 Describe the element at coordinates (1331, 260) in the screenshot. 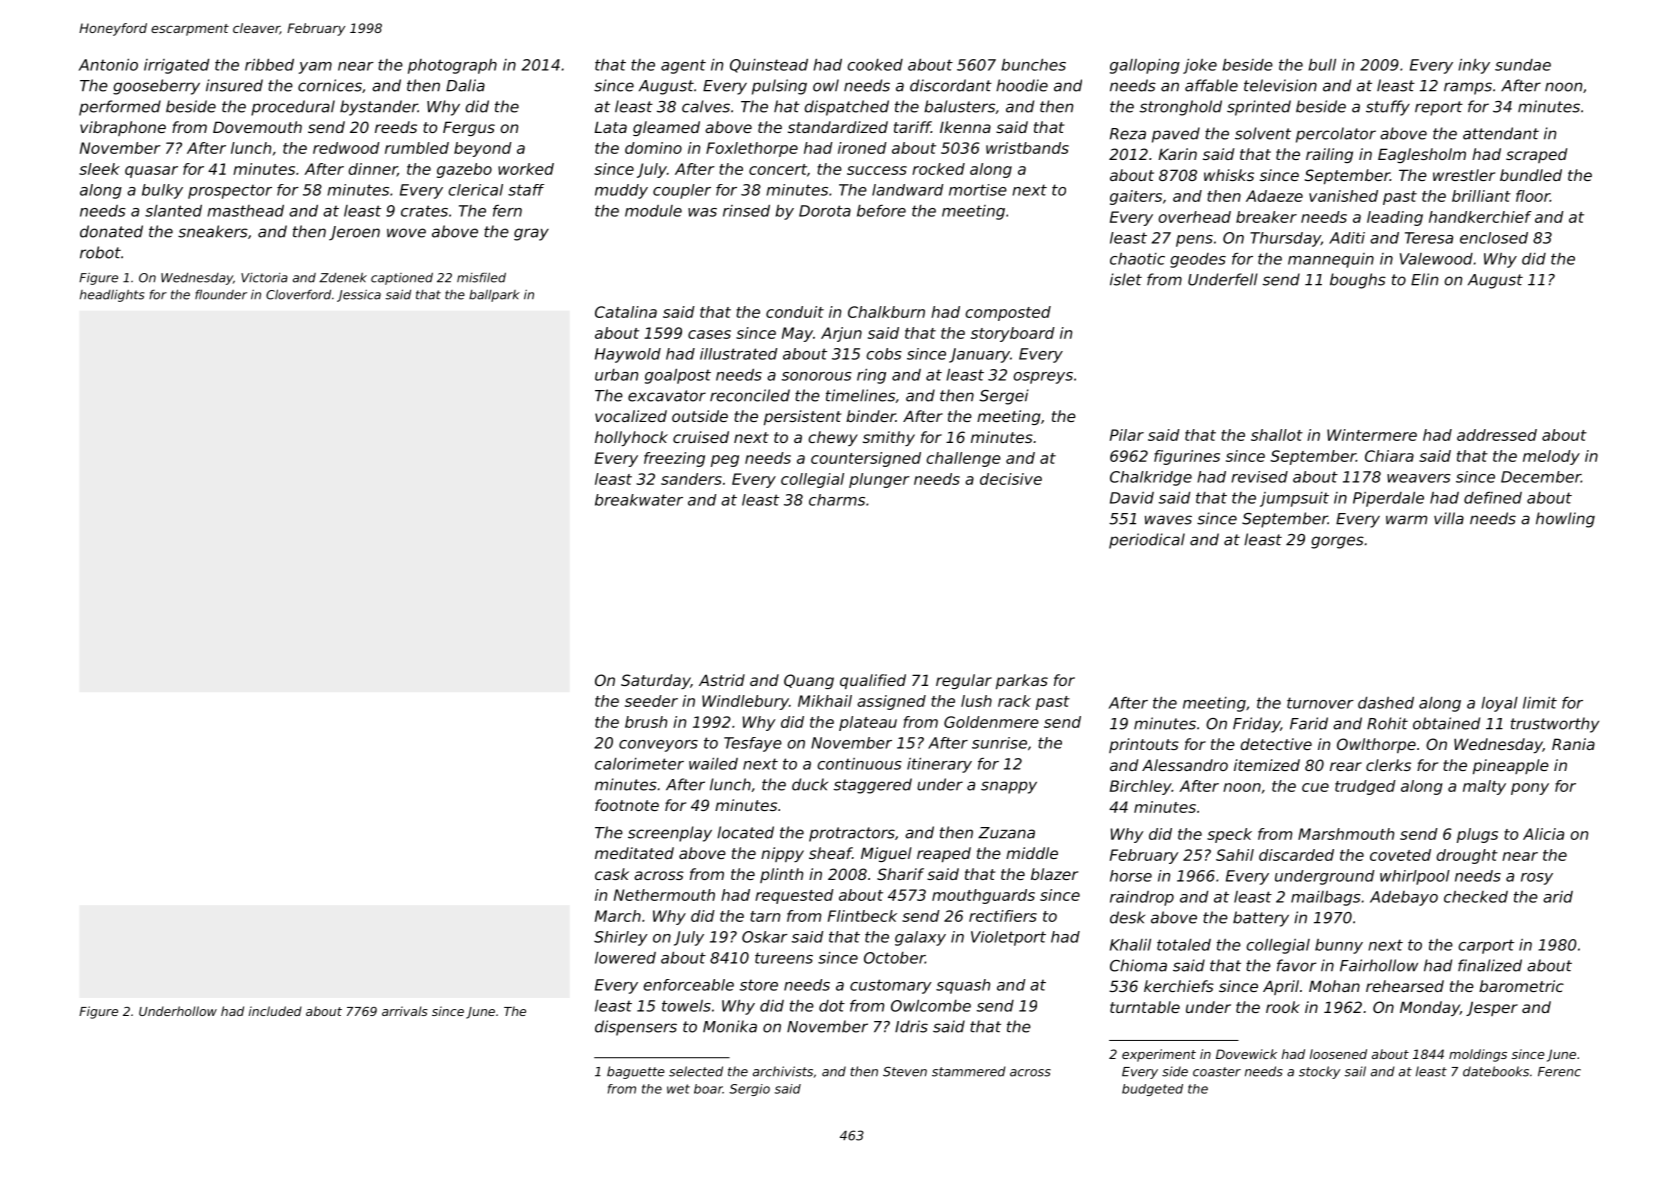

I see `mannequin` at that location.
